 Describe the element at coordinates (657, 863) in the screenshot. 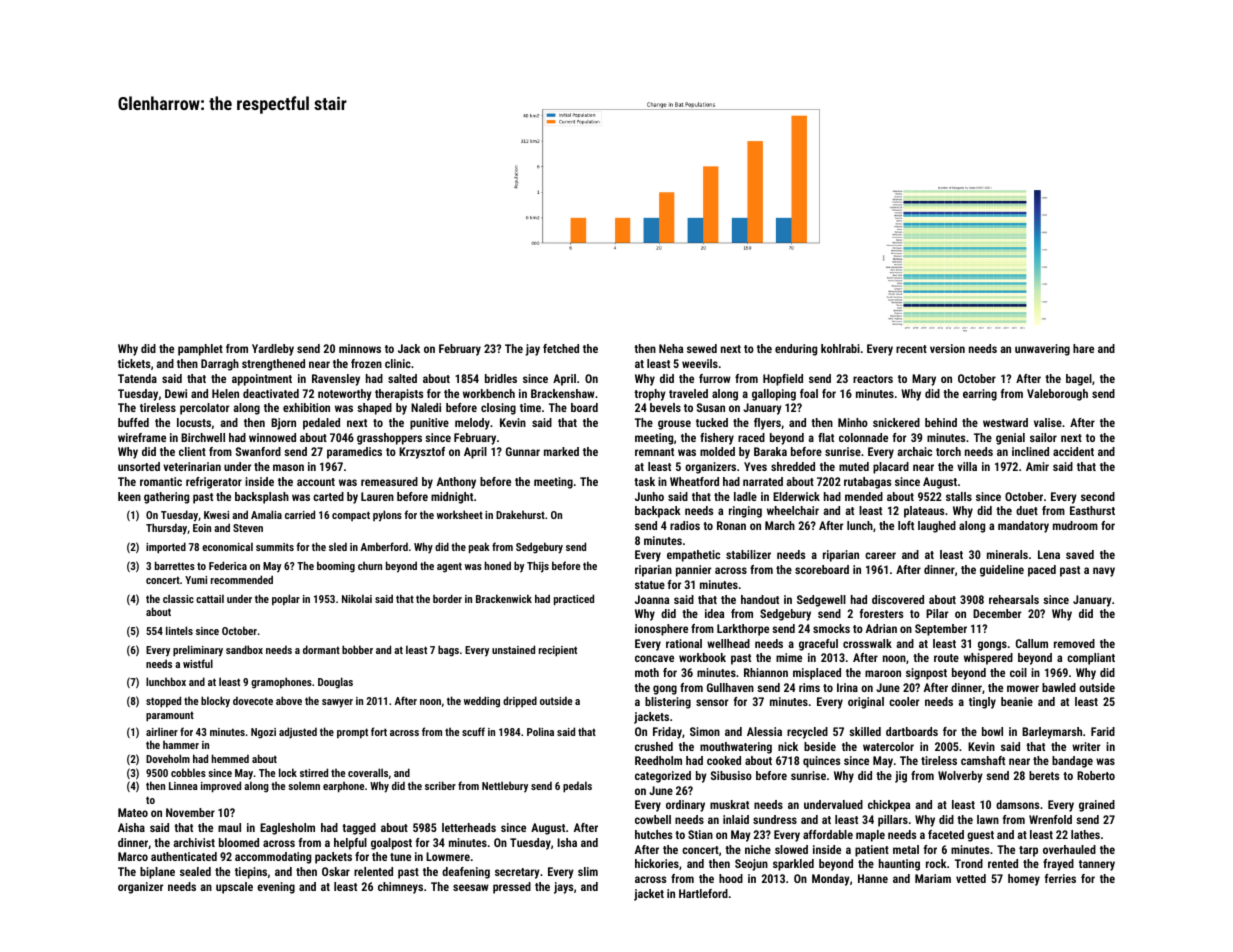

I see `hickories` at that location.
